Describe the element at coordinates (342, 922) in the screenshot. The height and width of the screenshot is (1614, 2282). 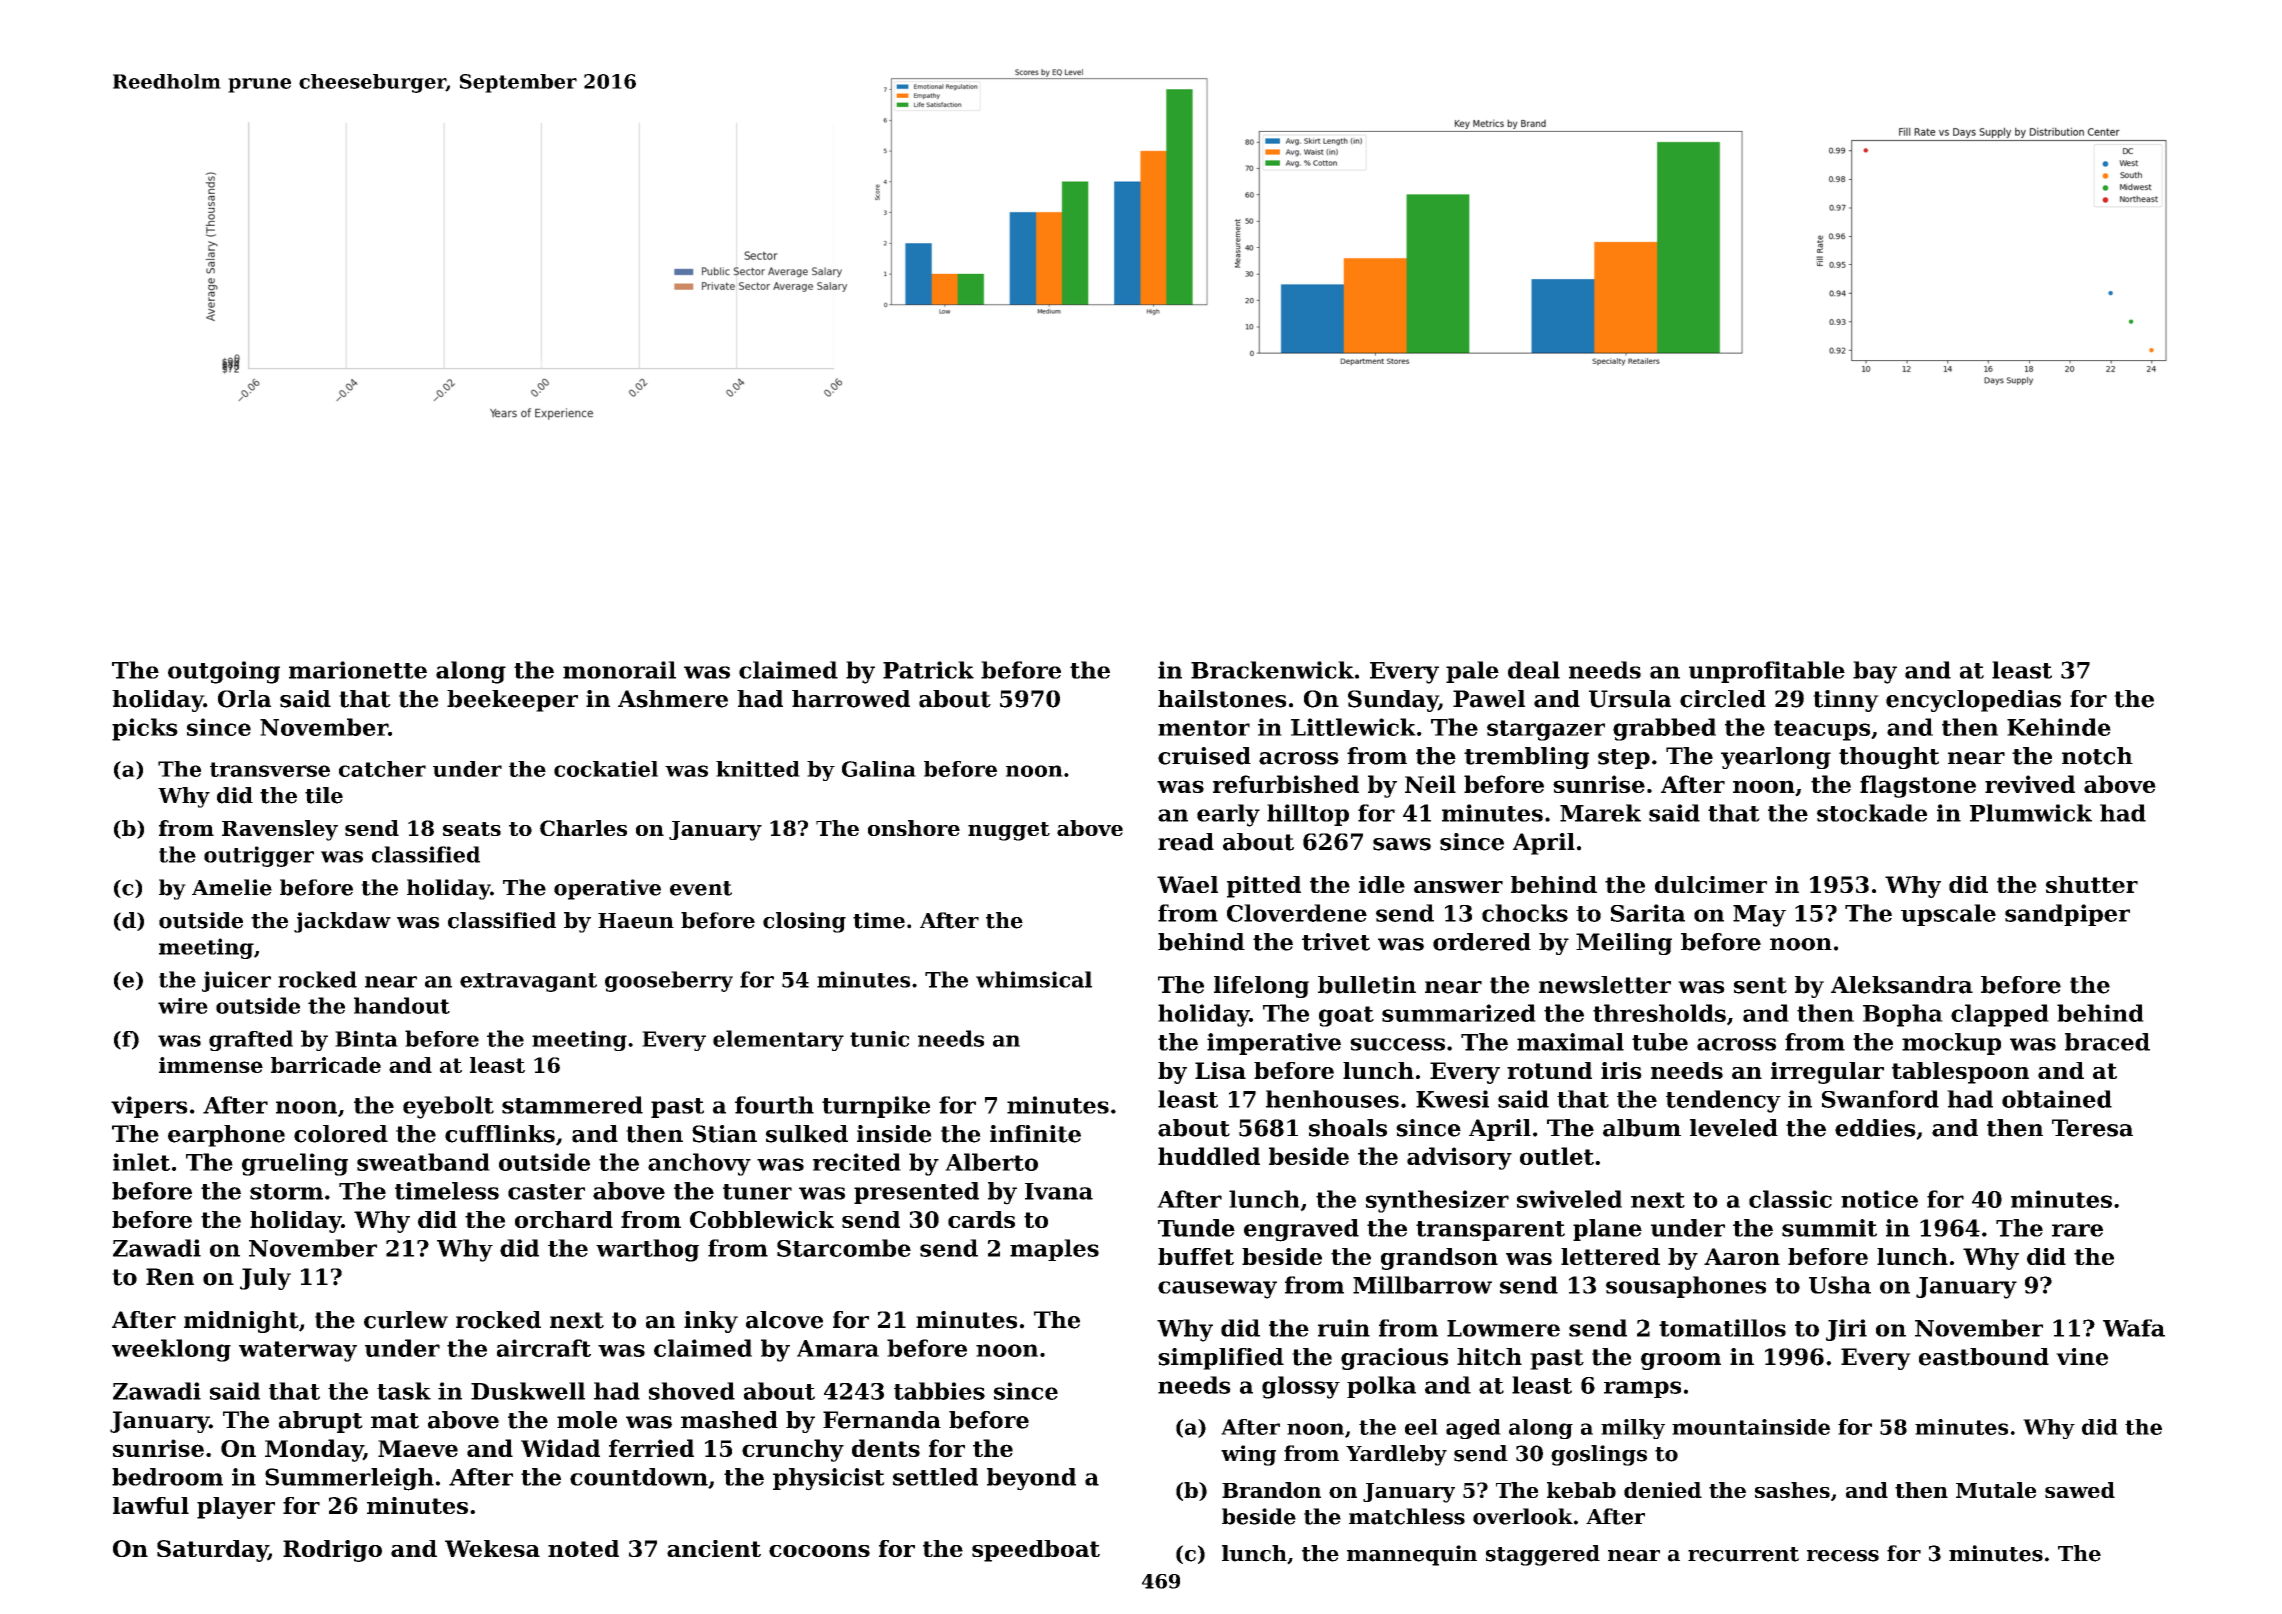
I see `jackdaw` at that location.
